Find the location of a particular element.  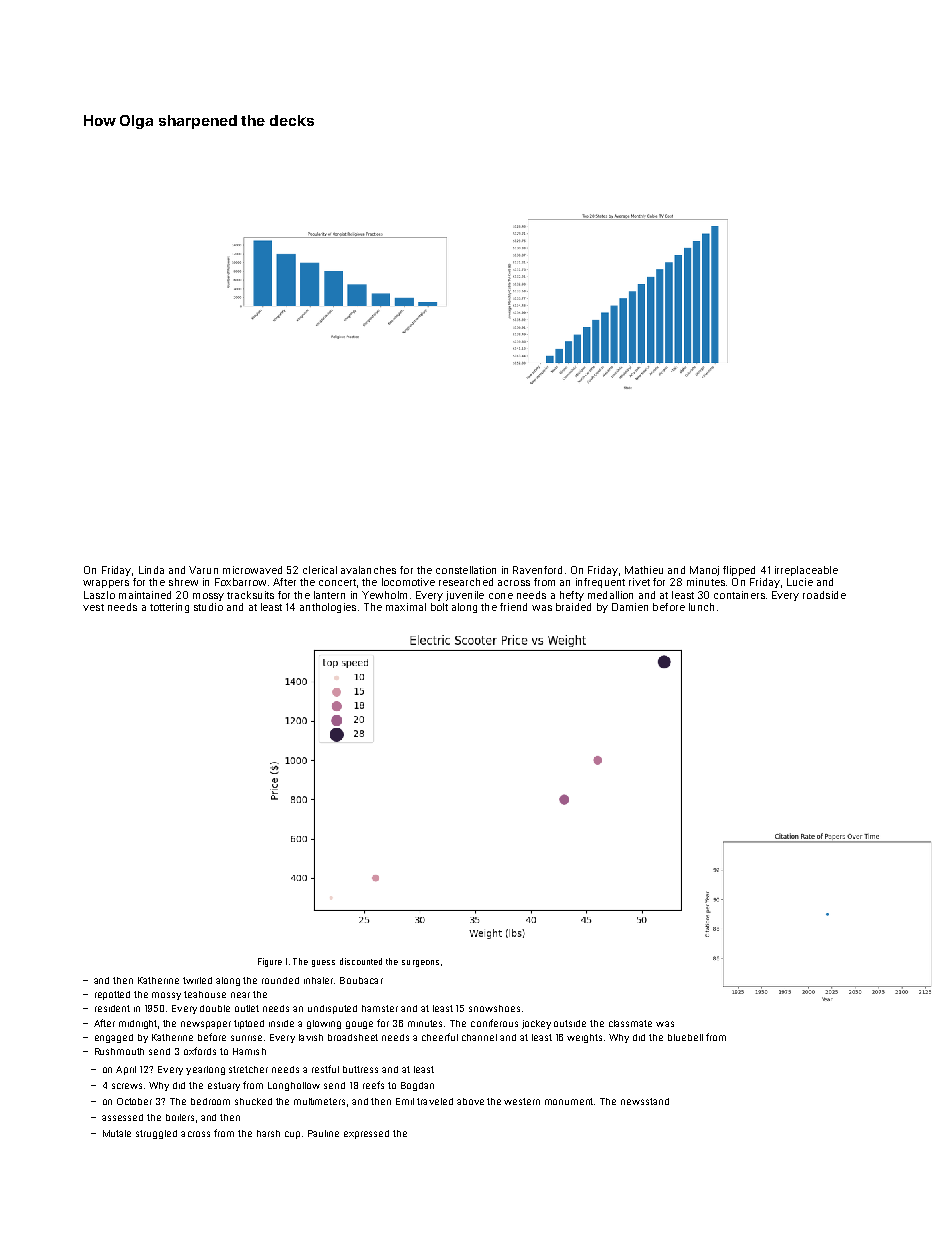

roadside is located at coordinates (824, 595).
